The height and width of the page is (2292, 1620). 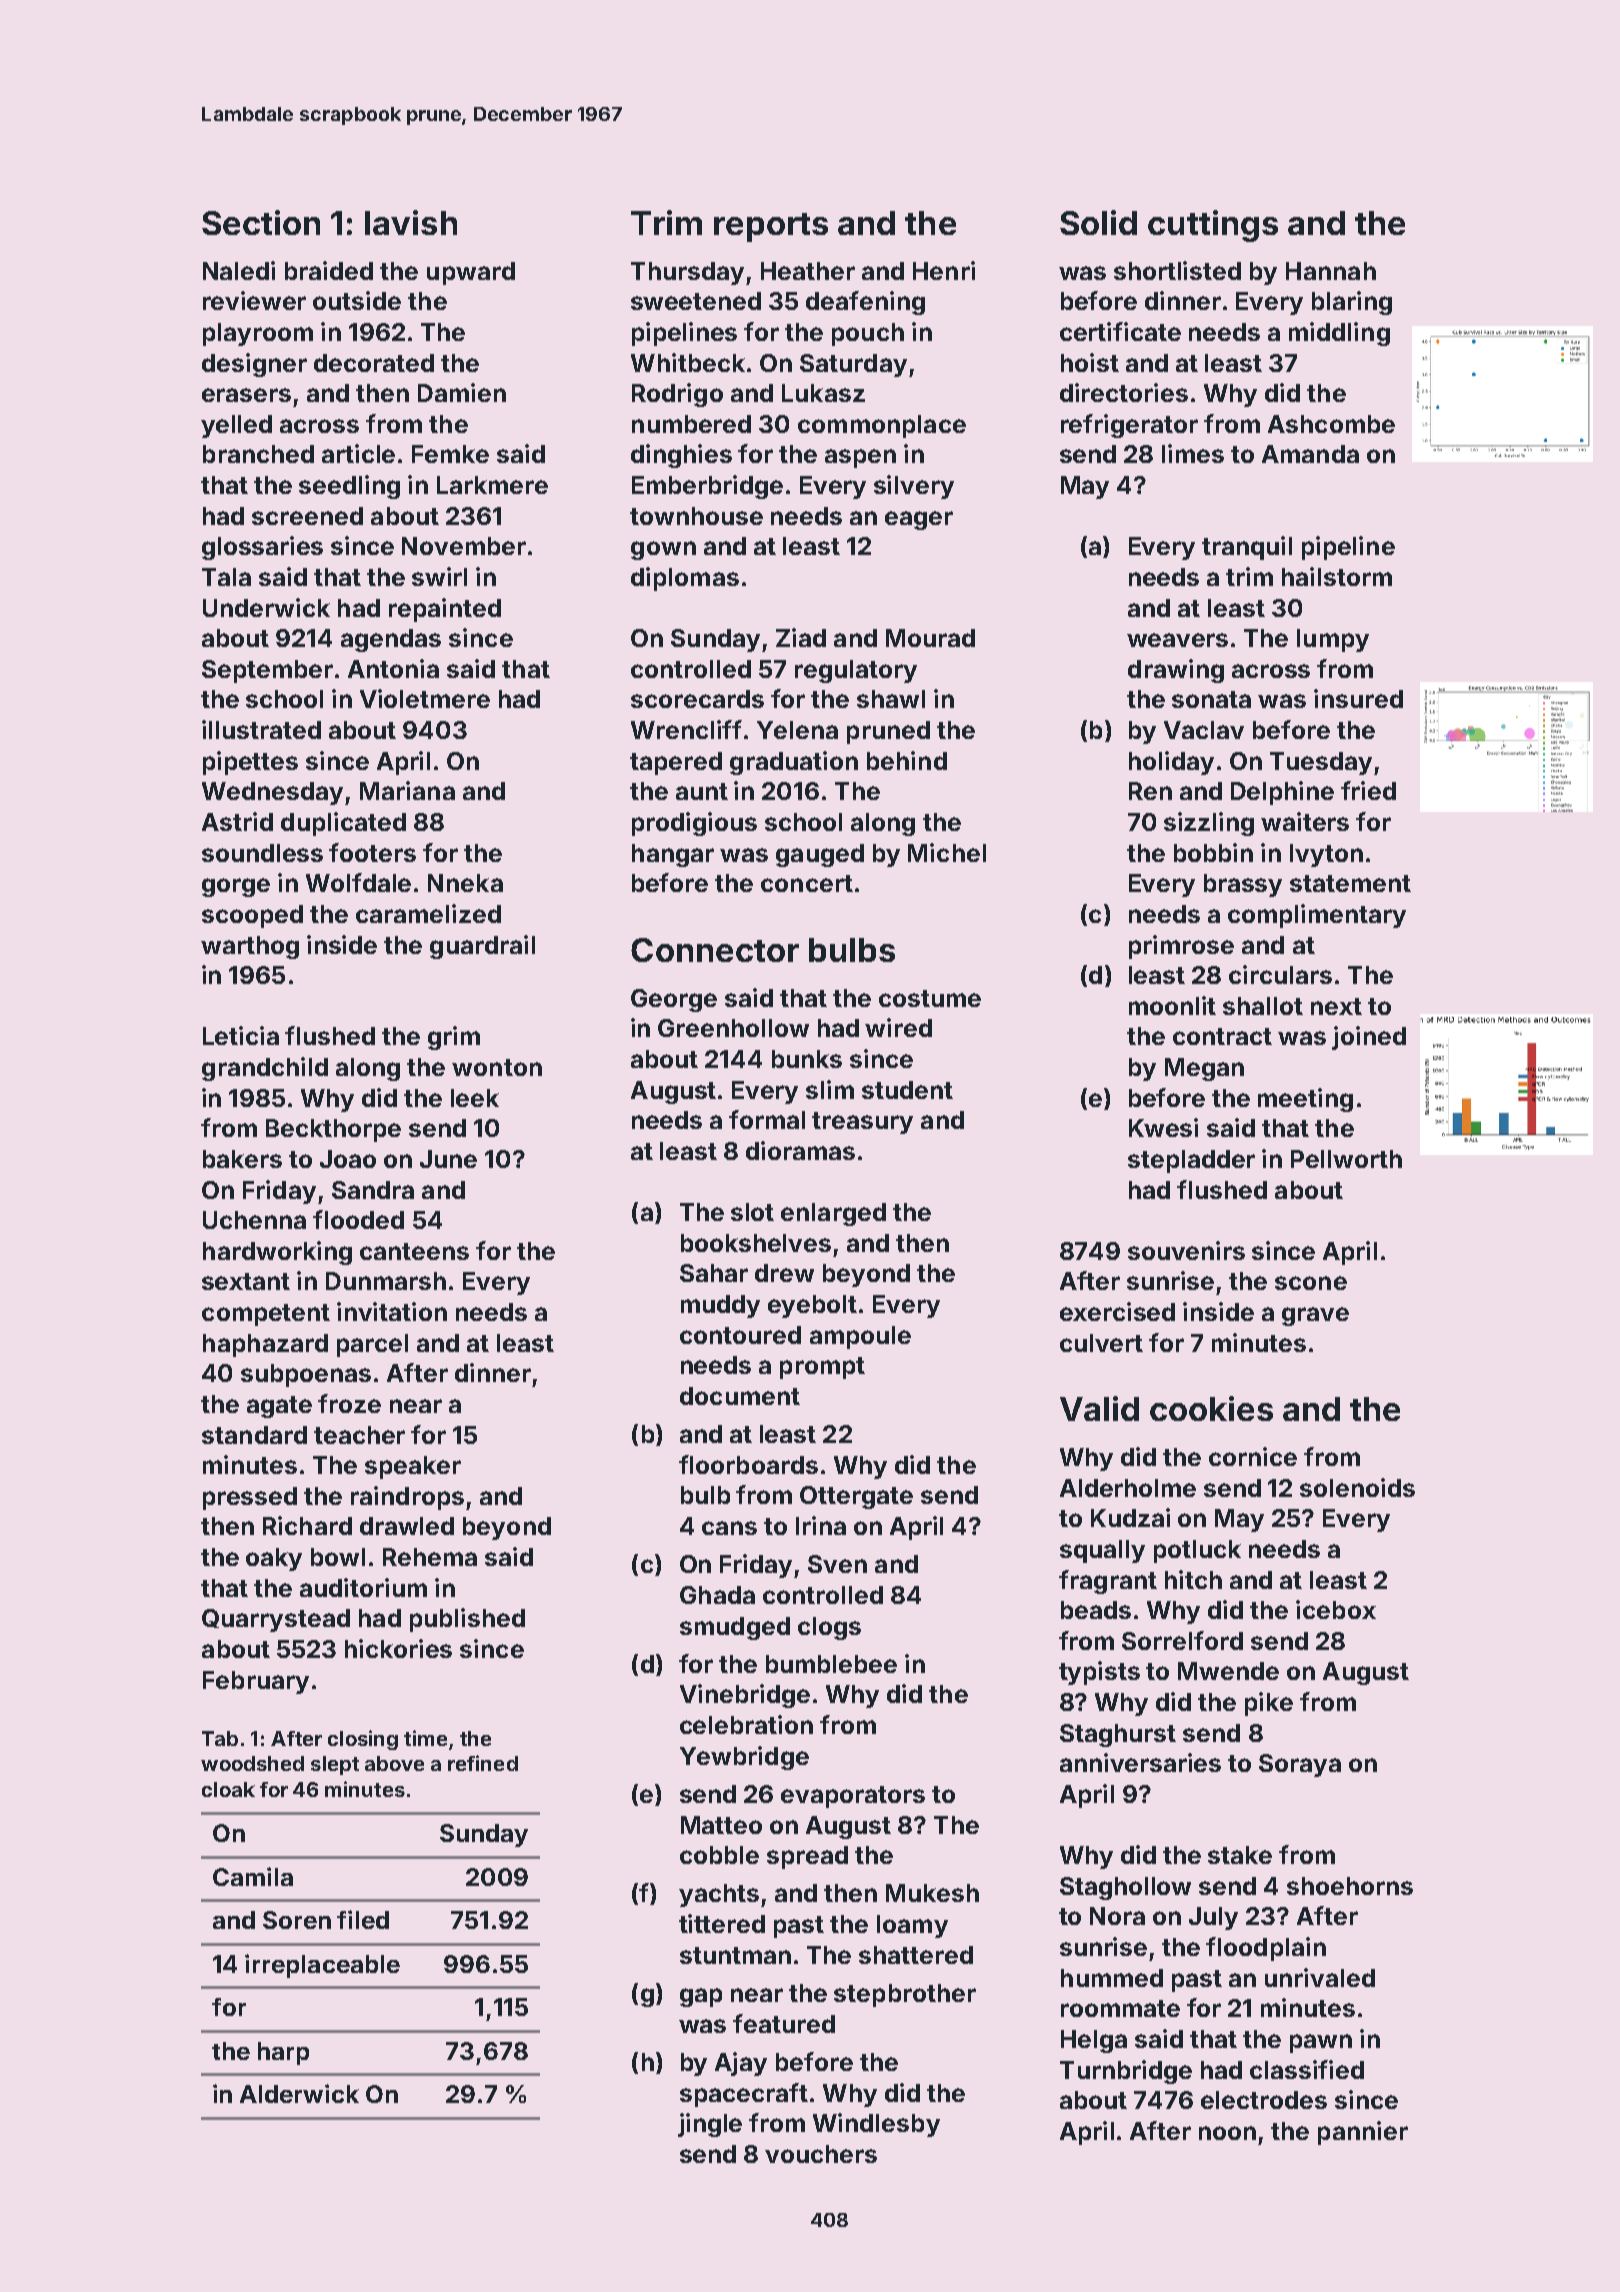 I want to click on complimentary, so click(x=1317, y=916).
